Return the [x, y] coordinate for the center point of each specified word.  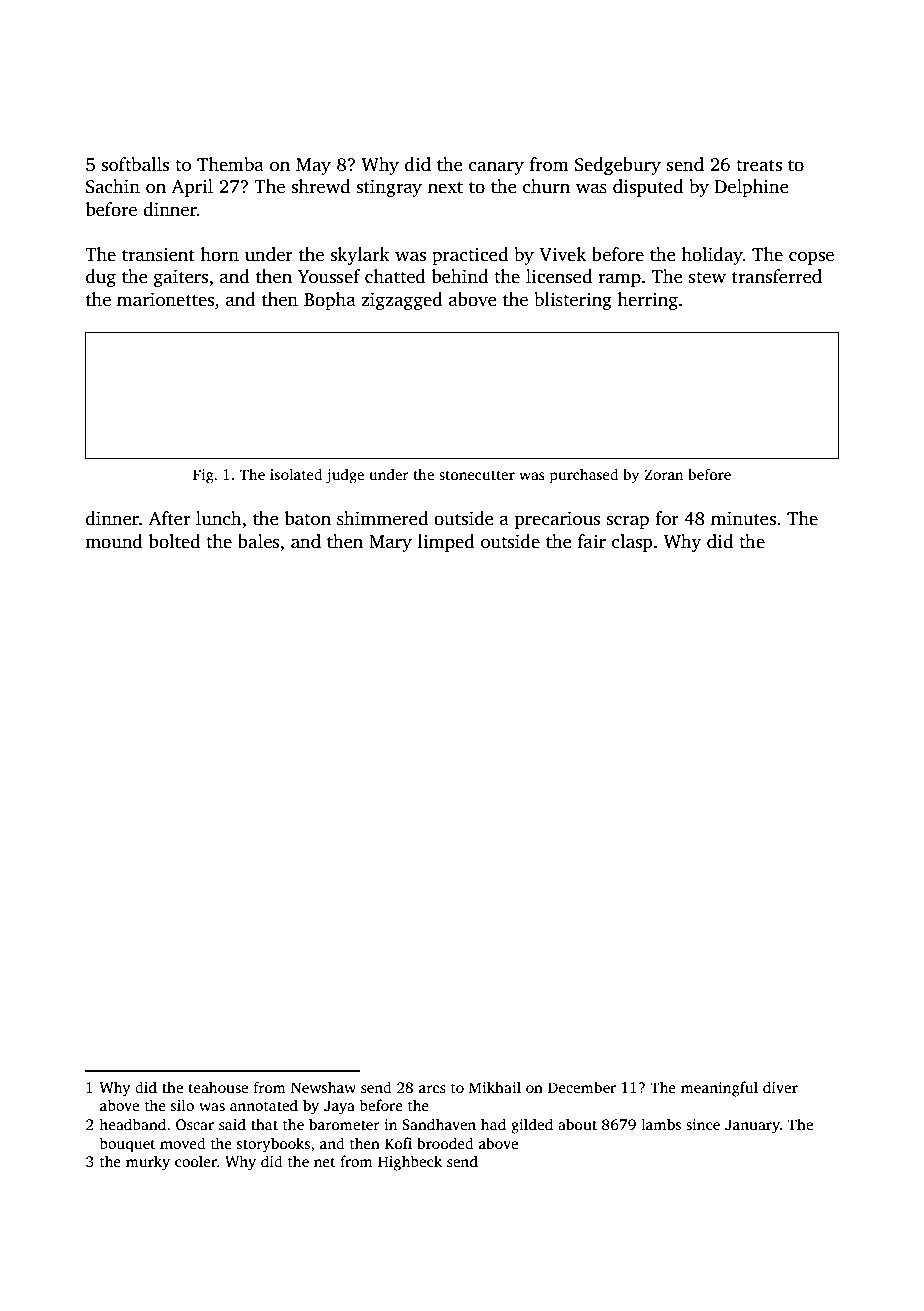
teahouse [218, 1087]
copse [811, 258]
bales [258, 541]
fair [592, 541]
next [445, 187]
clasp [632, 543]
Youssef [329, 276]
